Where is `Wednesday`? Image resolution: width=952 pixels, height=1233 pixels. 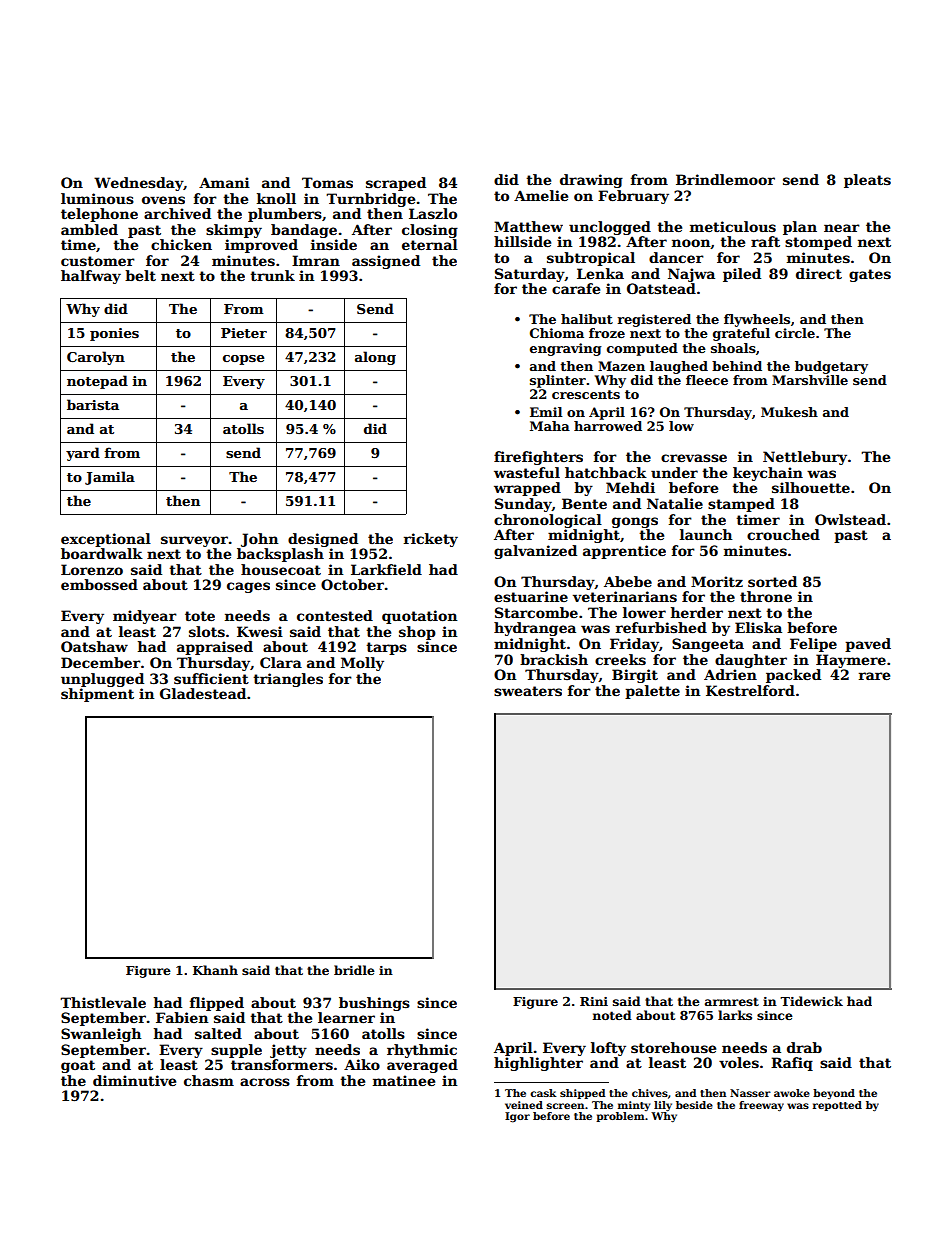
Wednesday is located at coordinates (138, 184).
